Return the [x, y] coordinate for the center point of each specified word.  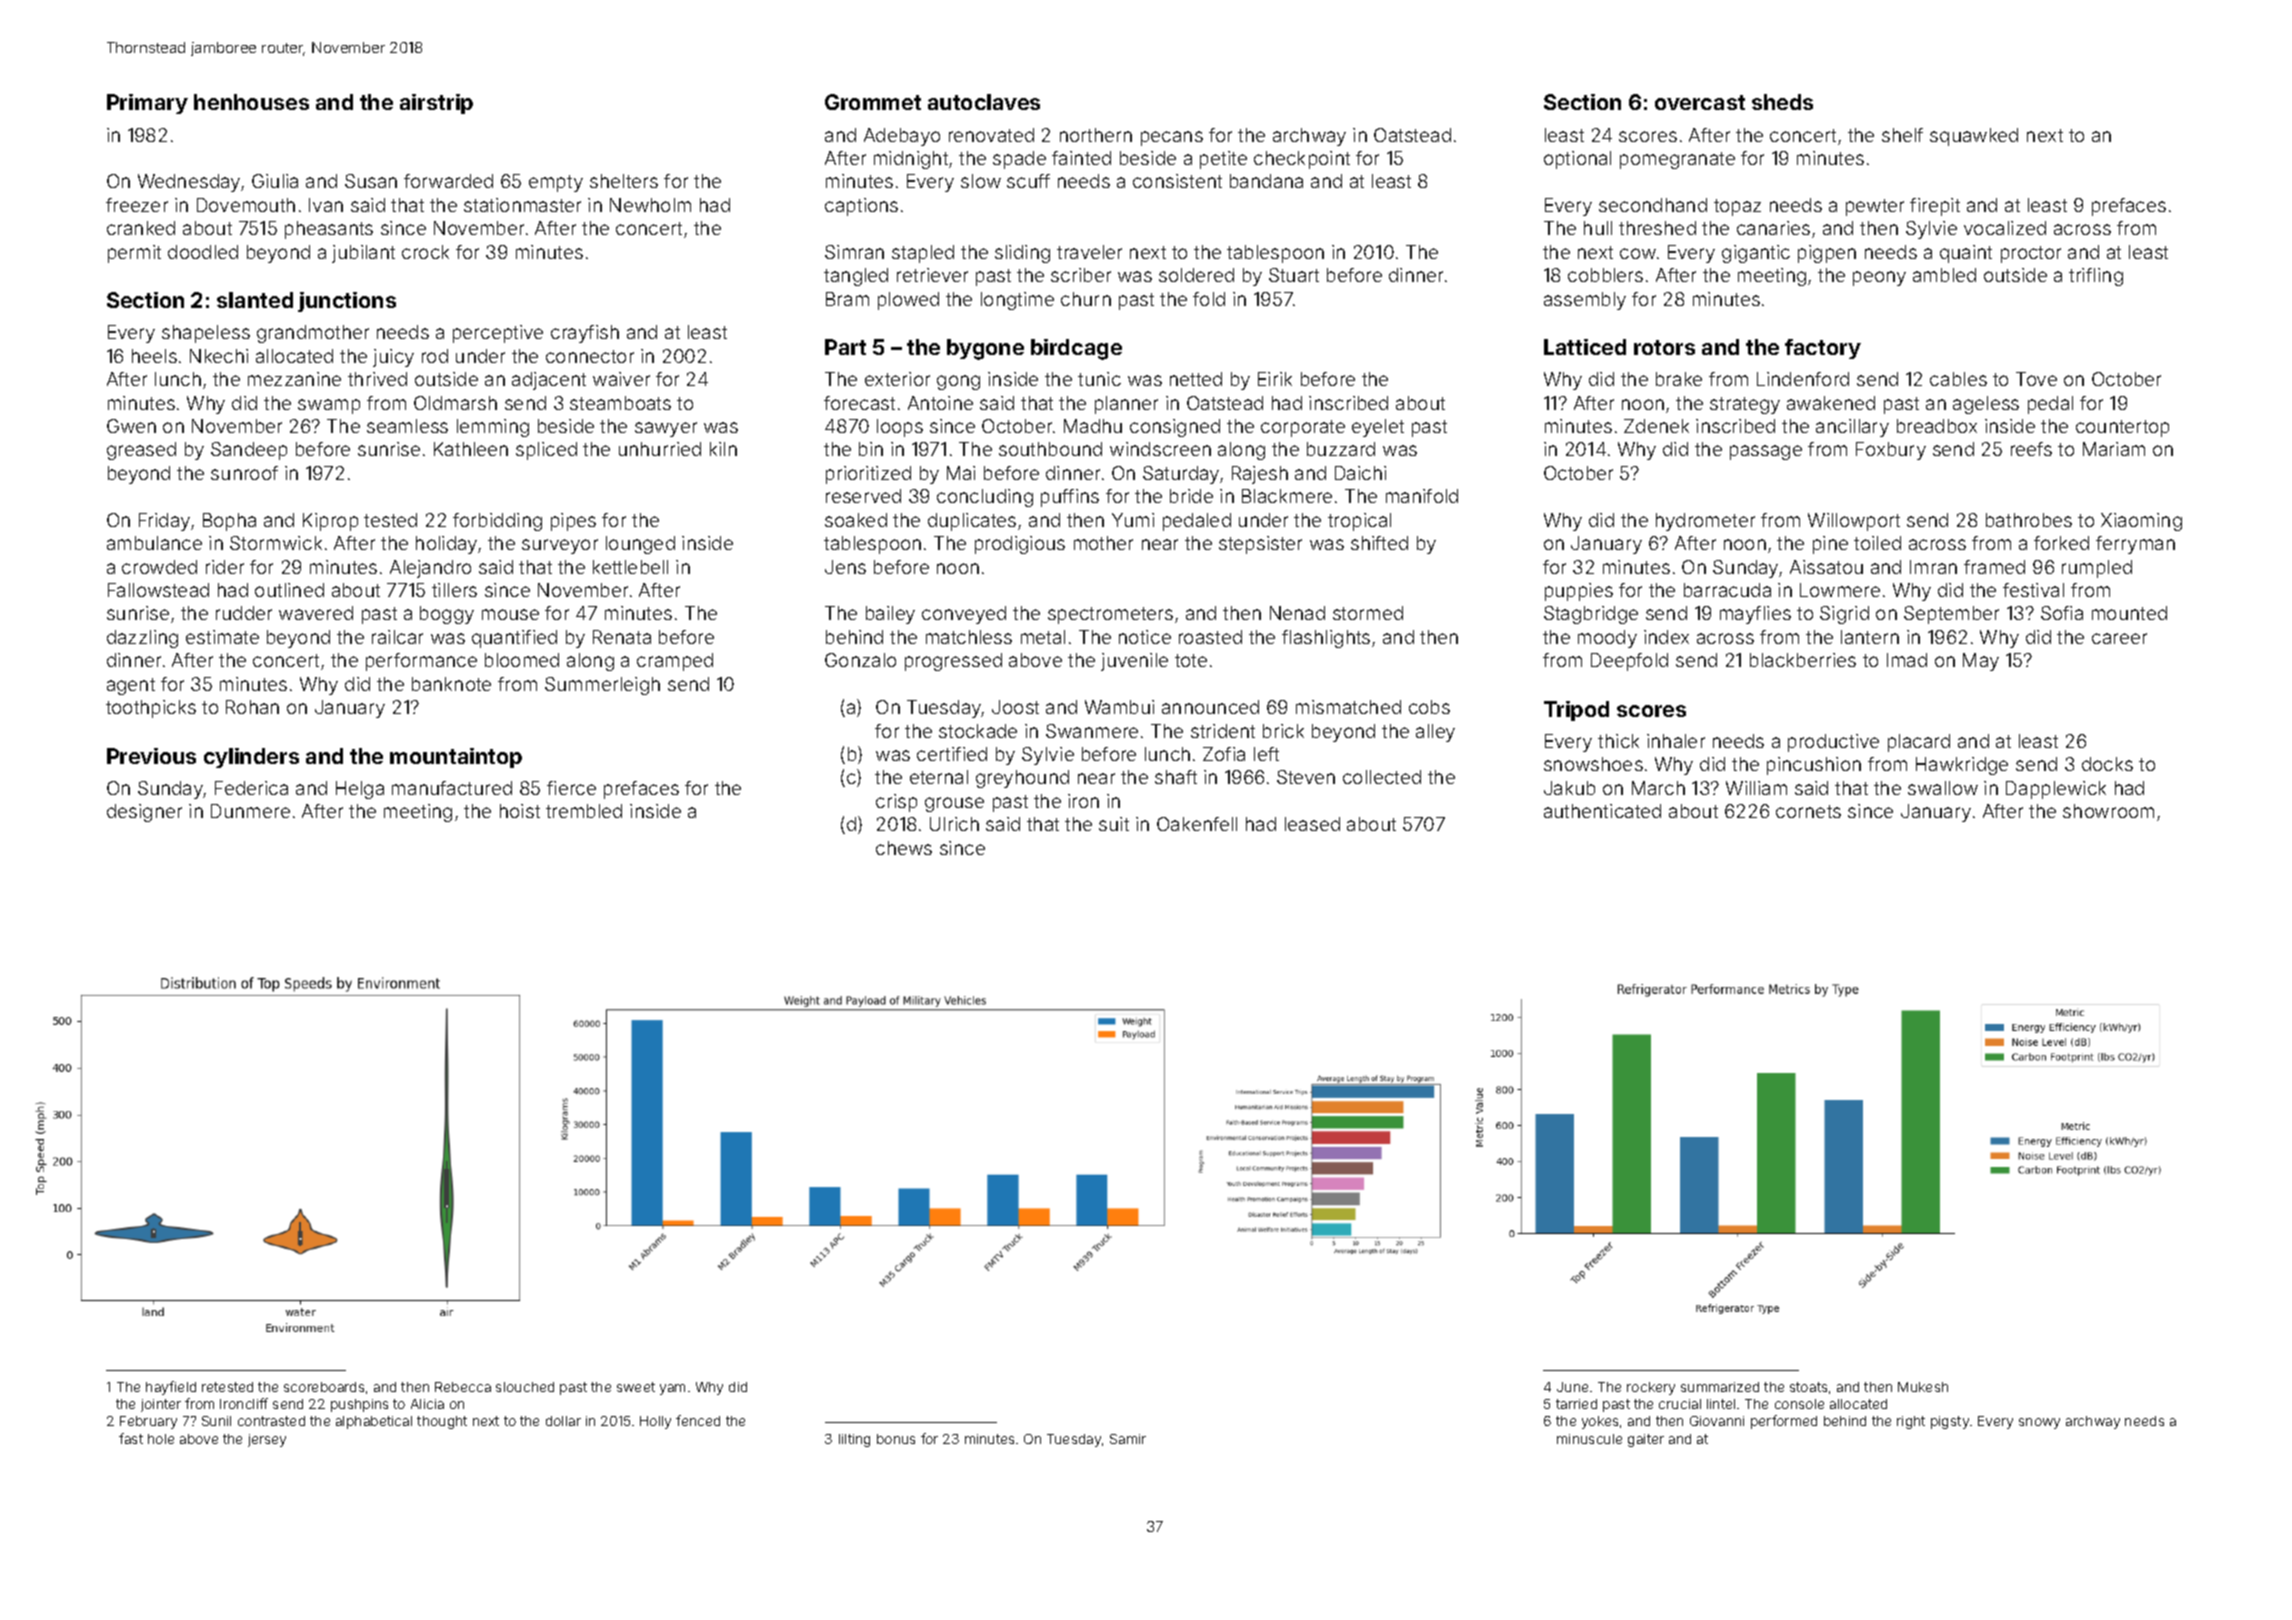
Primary [147, 104]
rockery [1651, 1388]
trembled [584, 811]
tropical [1359, 522]
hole [161, 1439]
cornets [1808, 811]
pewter [1875, 207]
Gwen [131, 426]
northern [1096, 135]
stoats [1808, 1387]
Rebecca [463, 1387]
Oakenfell [1197, 824]
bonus [896, 1439]
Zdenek [1656, 426]
